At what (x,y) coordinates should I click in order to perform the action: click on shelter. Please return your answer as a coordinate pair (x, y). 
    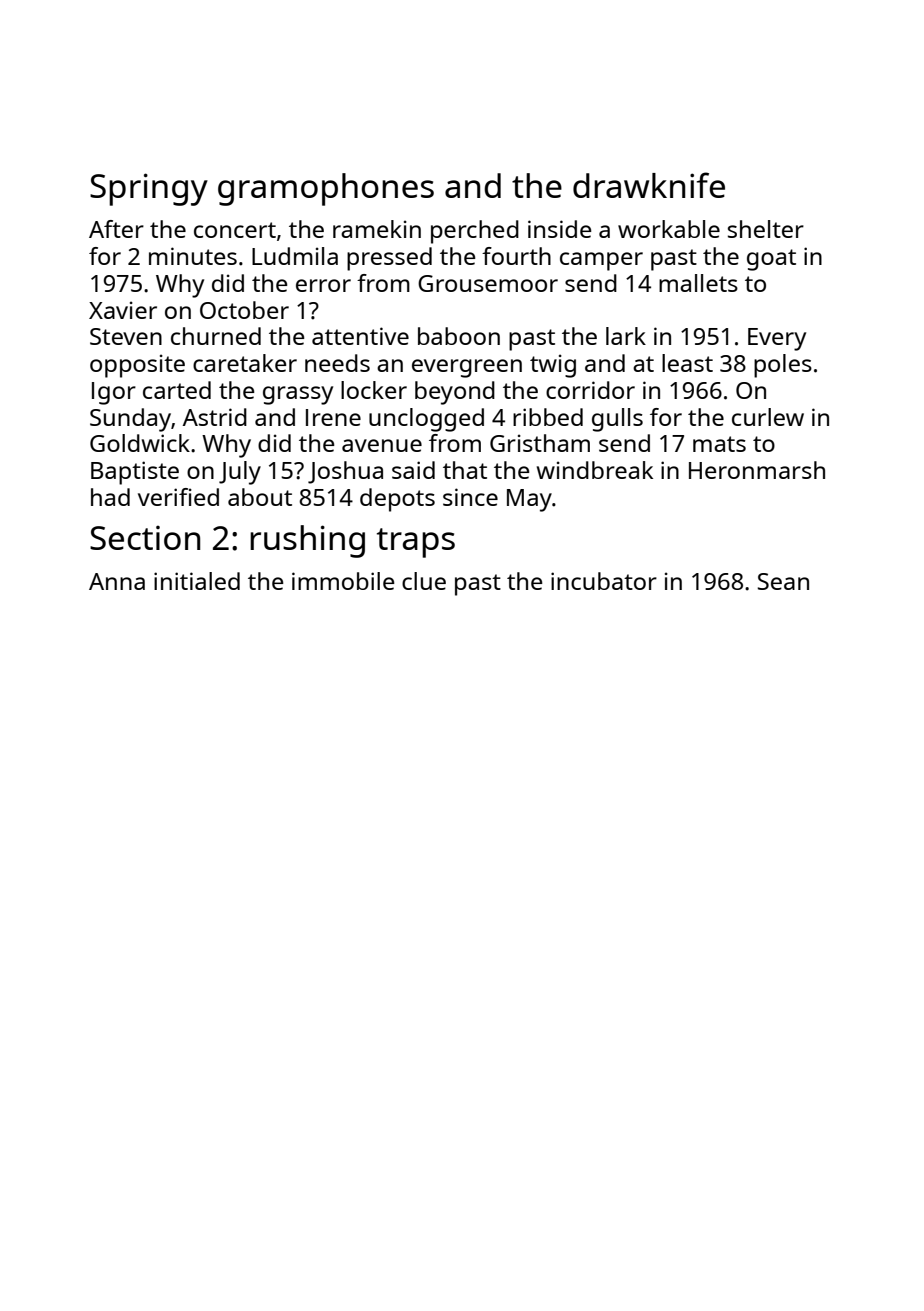
    Looking at the image, I should click on (766, 229).
